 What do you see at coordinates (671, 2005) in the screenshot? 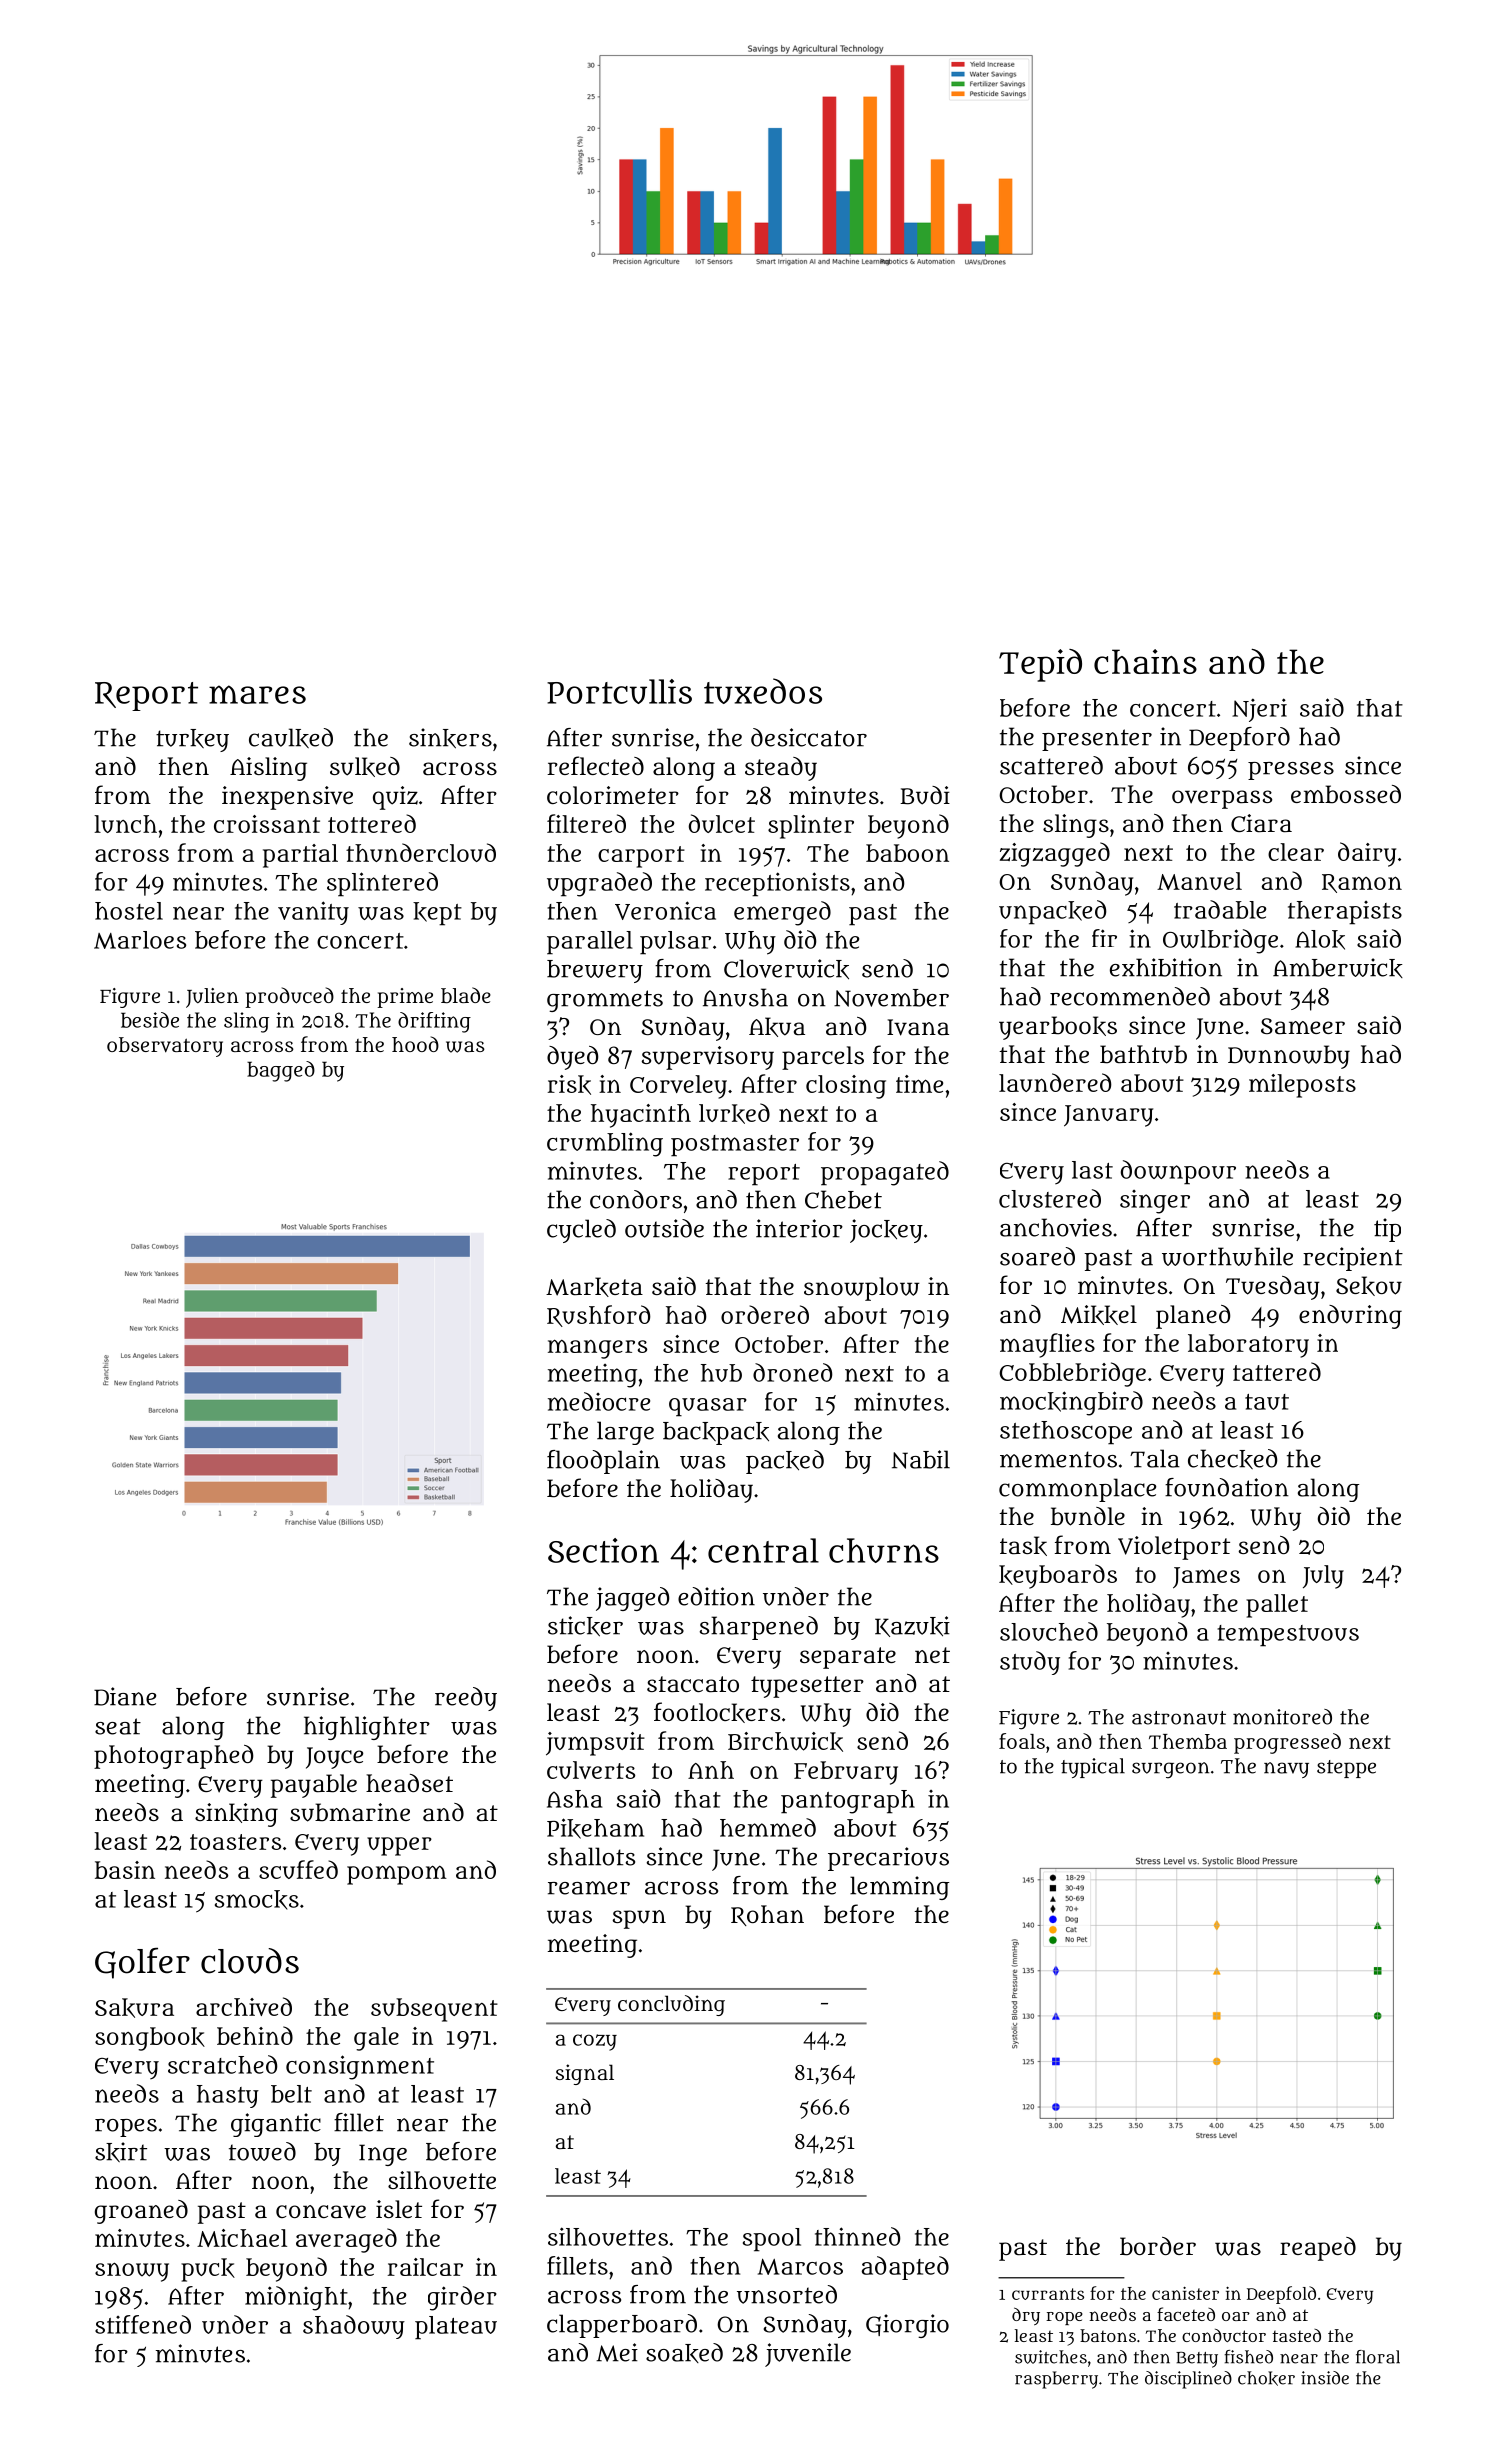
I see `concluding` at bounding box center [671, 2005].
